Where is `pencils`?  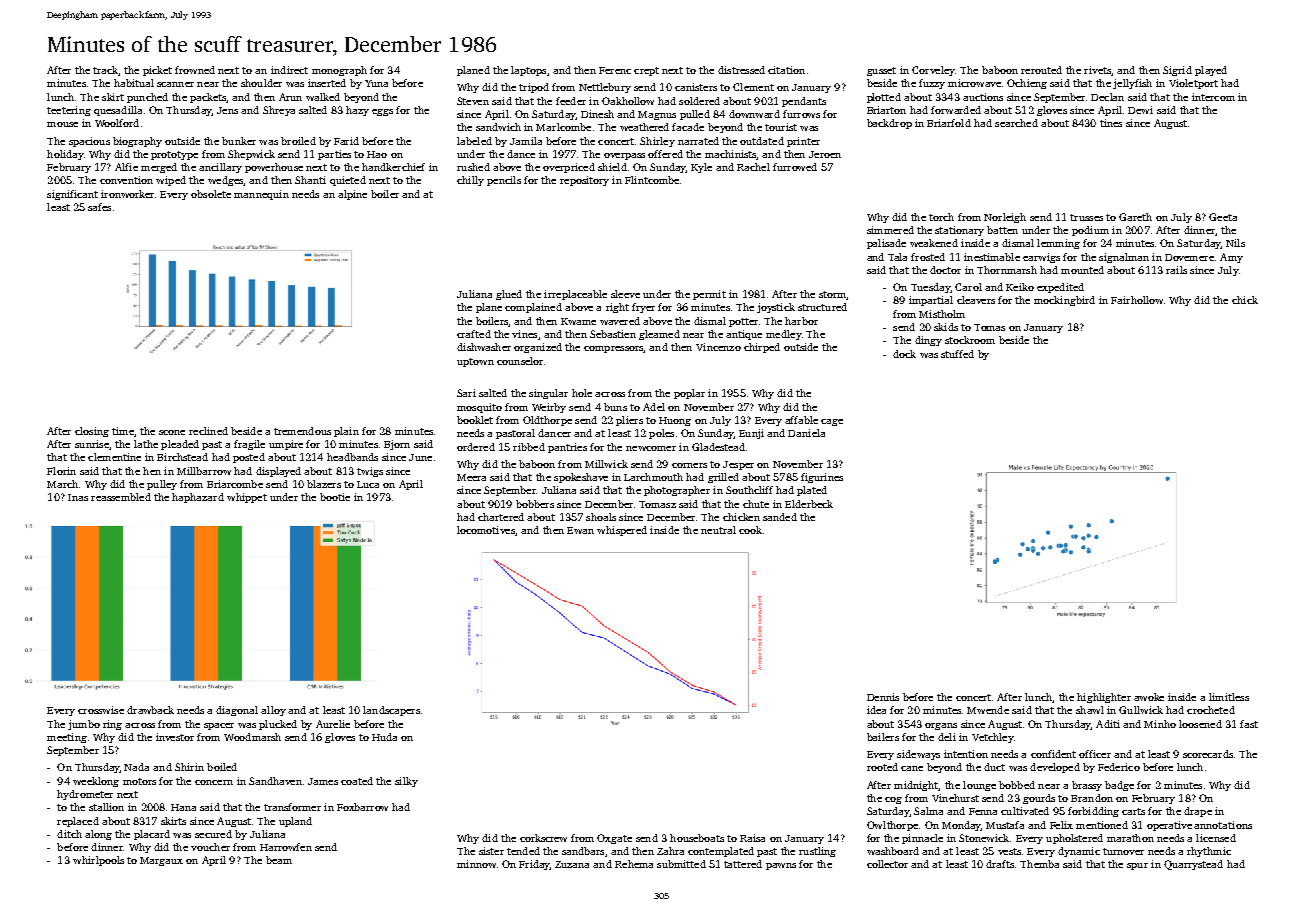 pencils is located at coordinates (504, 181).
